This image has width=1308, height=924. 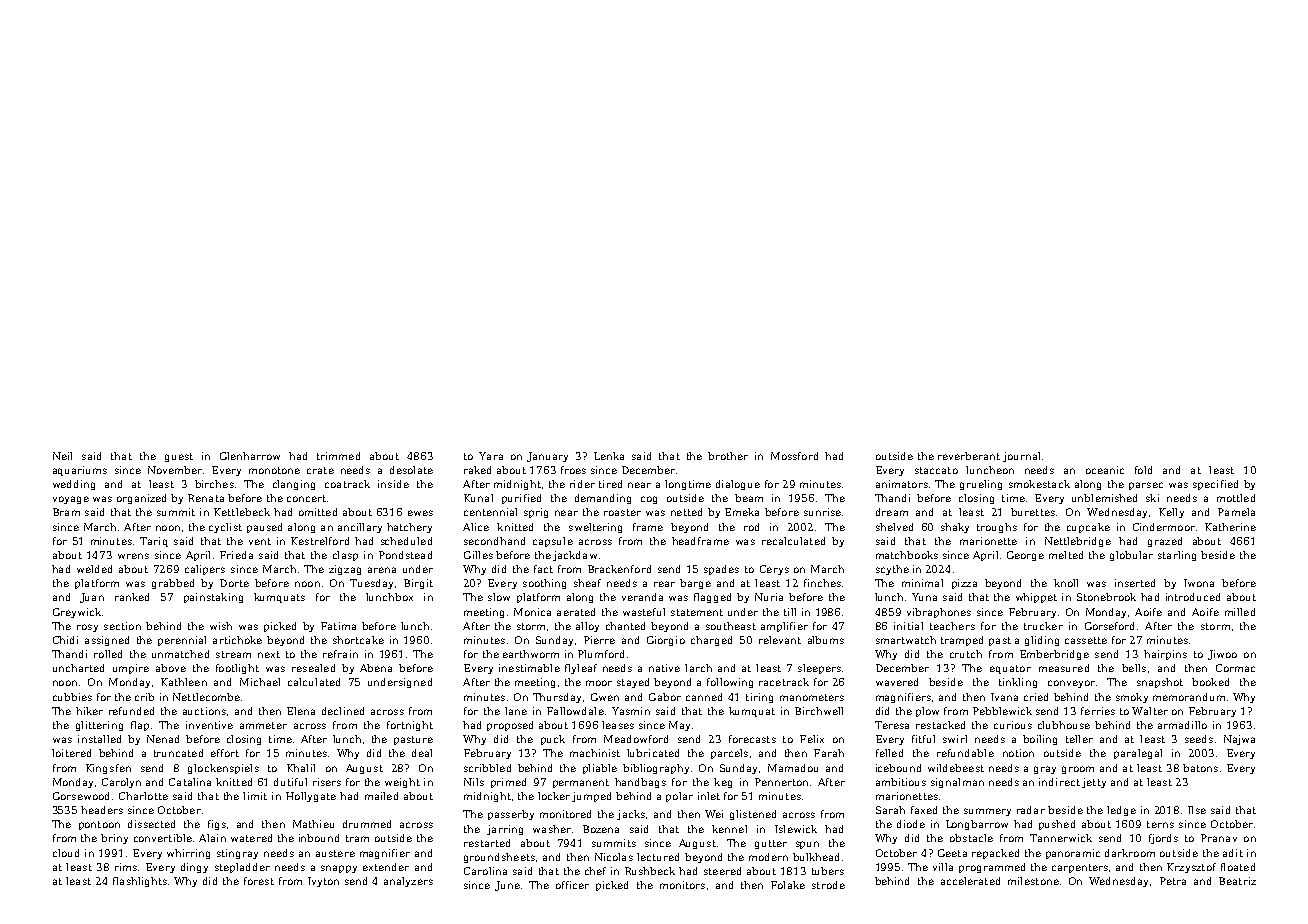 I want to click on Najwa, so click(x=1239, y=740).
